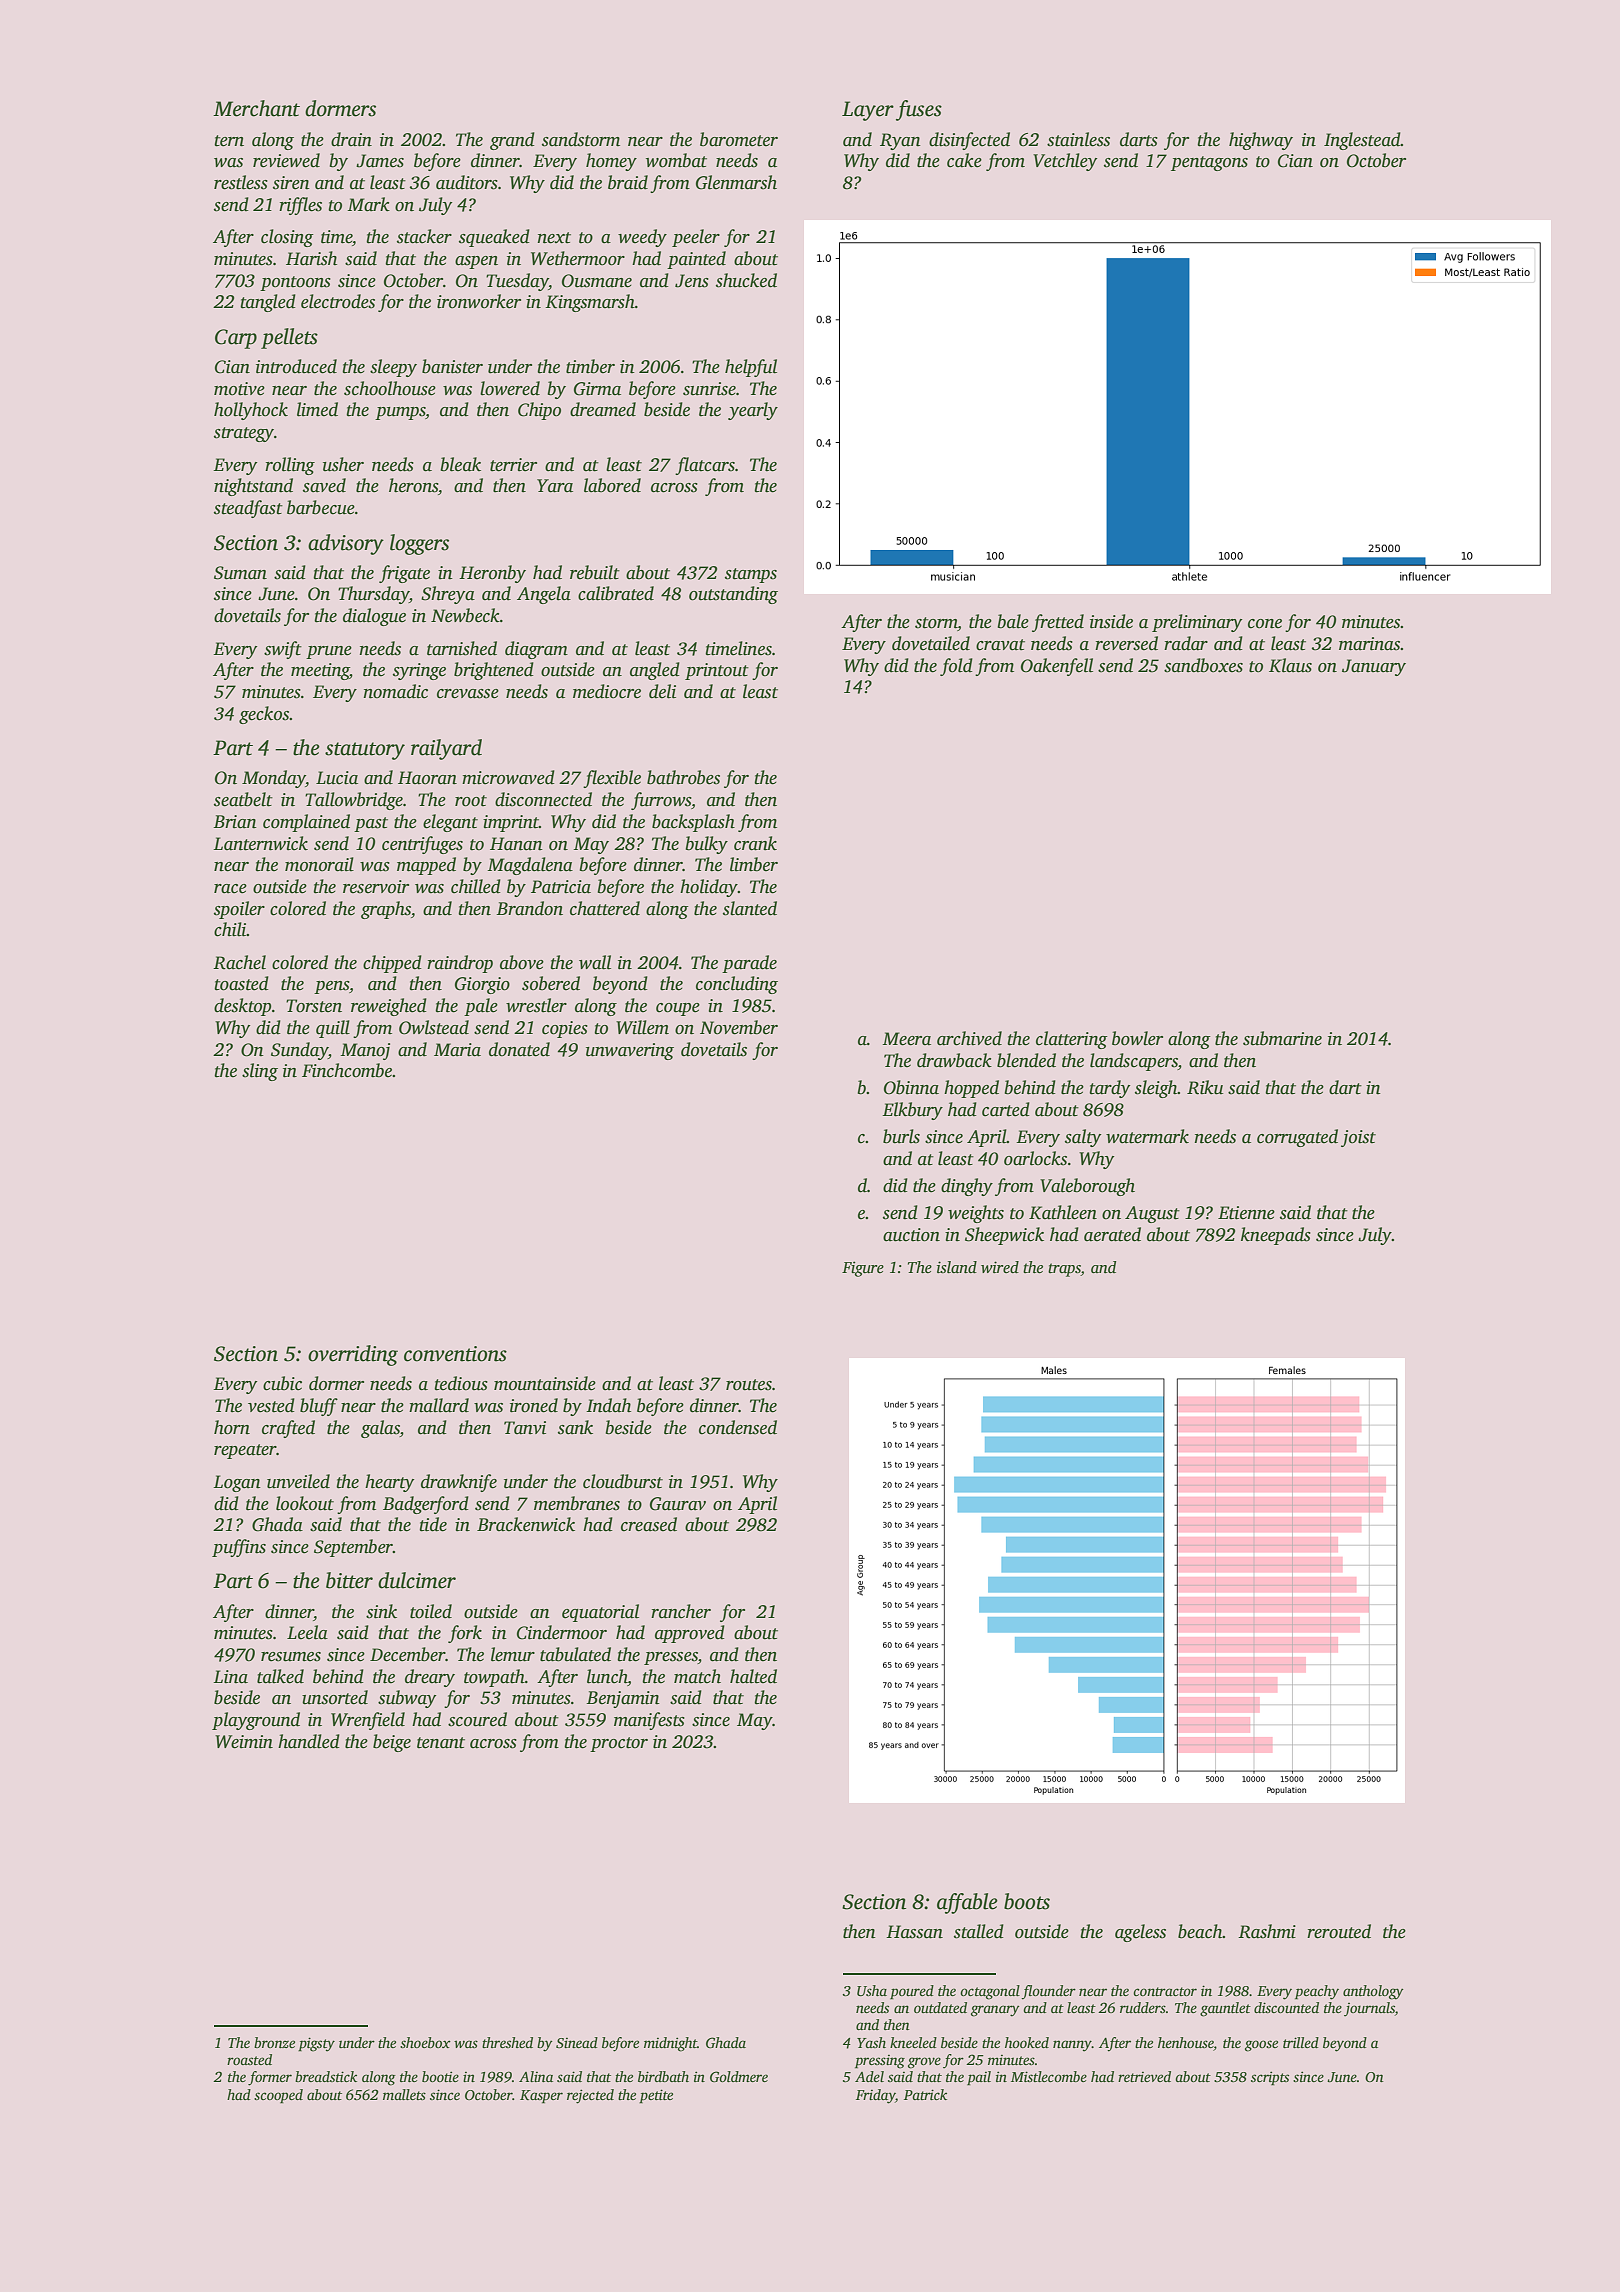  Describe the element at coordinates (455, 1354) in the screenshot. I see `conventions` at that location.
